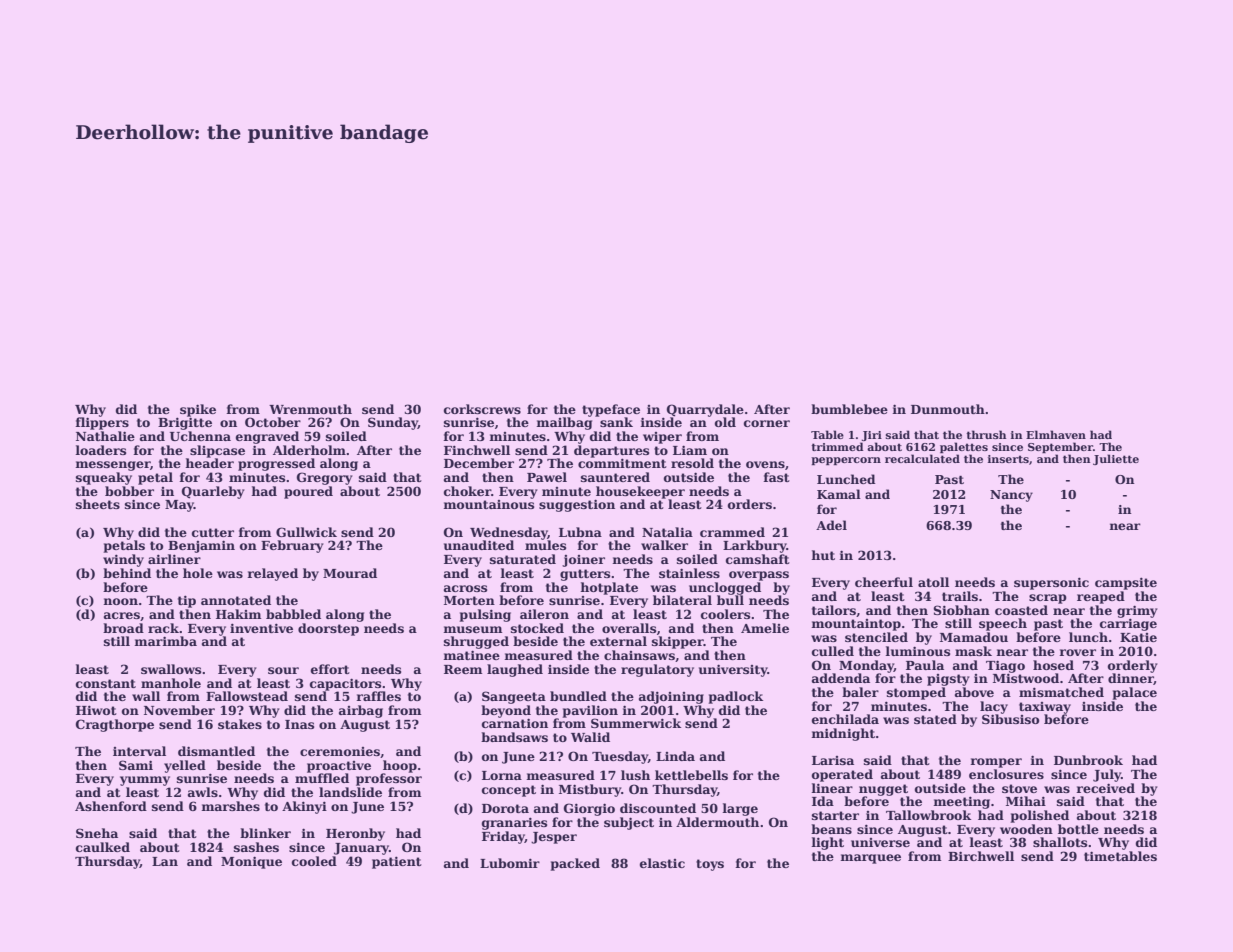 The image size is (1233, 952). Describe the element at coordinates (106, 683) in the screenshot. I see `constant` at that location.
